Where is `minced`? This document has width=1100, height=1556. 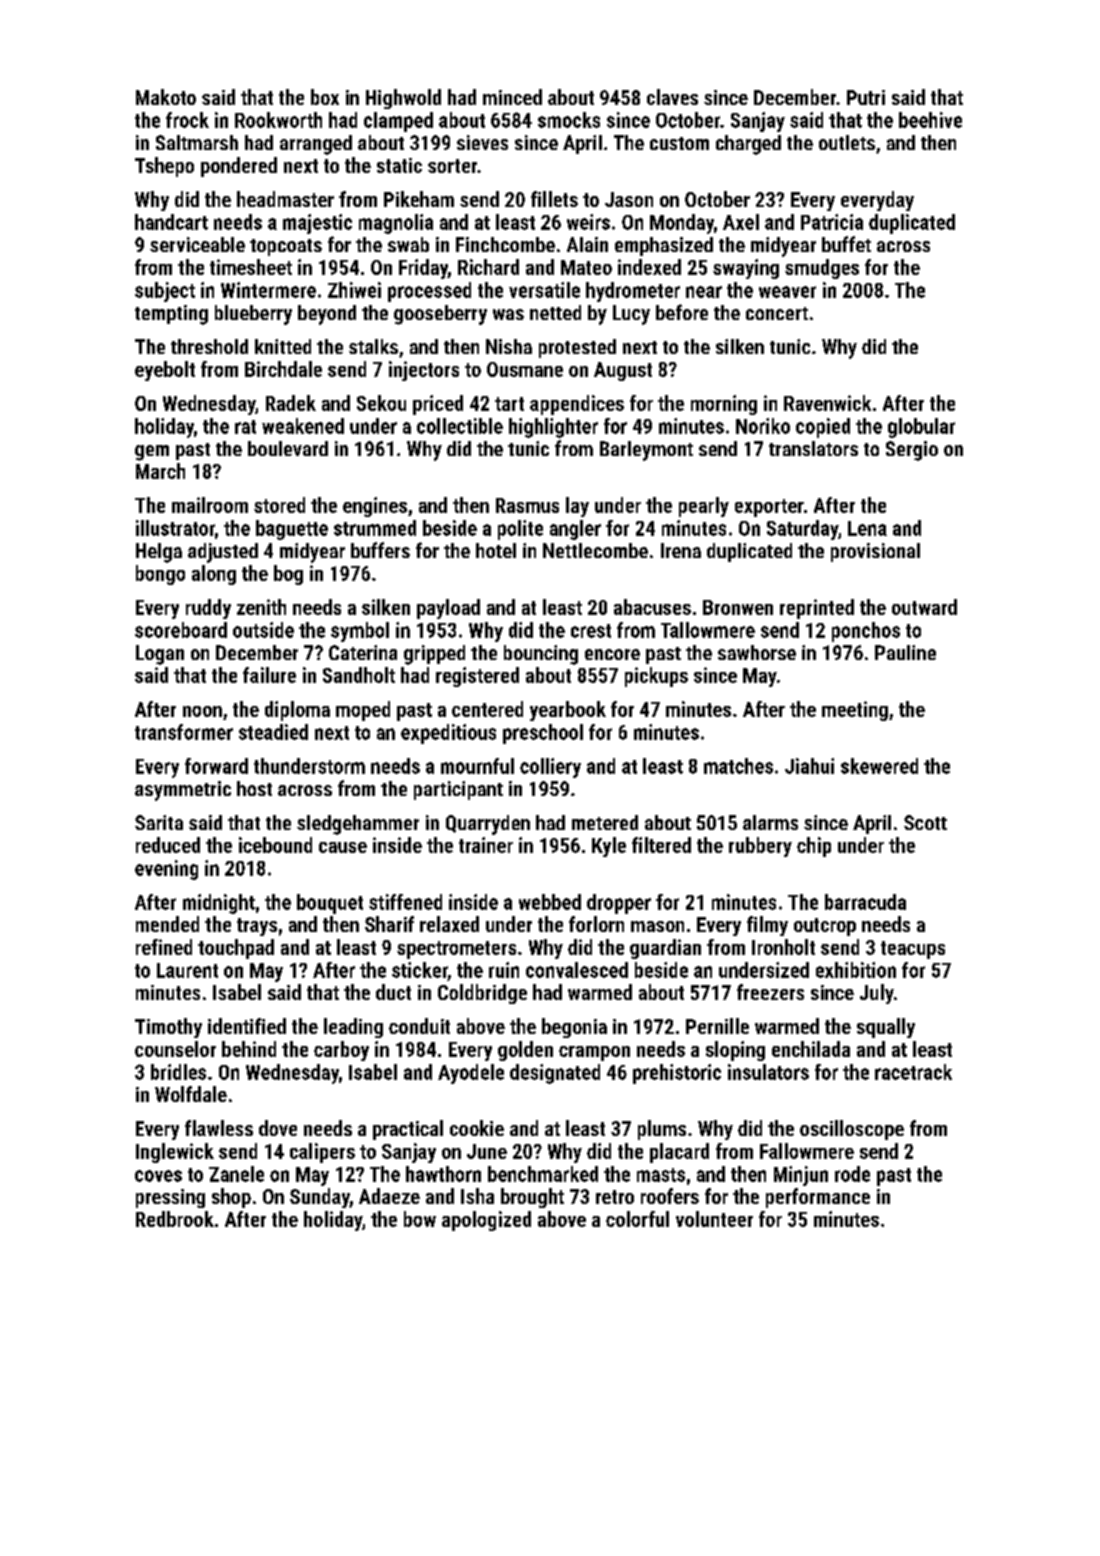
minced is located at coordinates (512, 97).
